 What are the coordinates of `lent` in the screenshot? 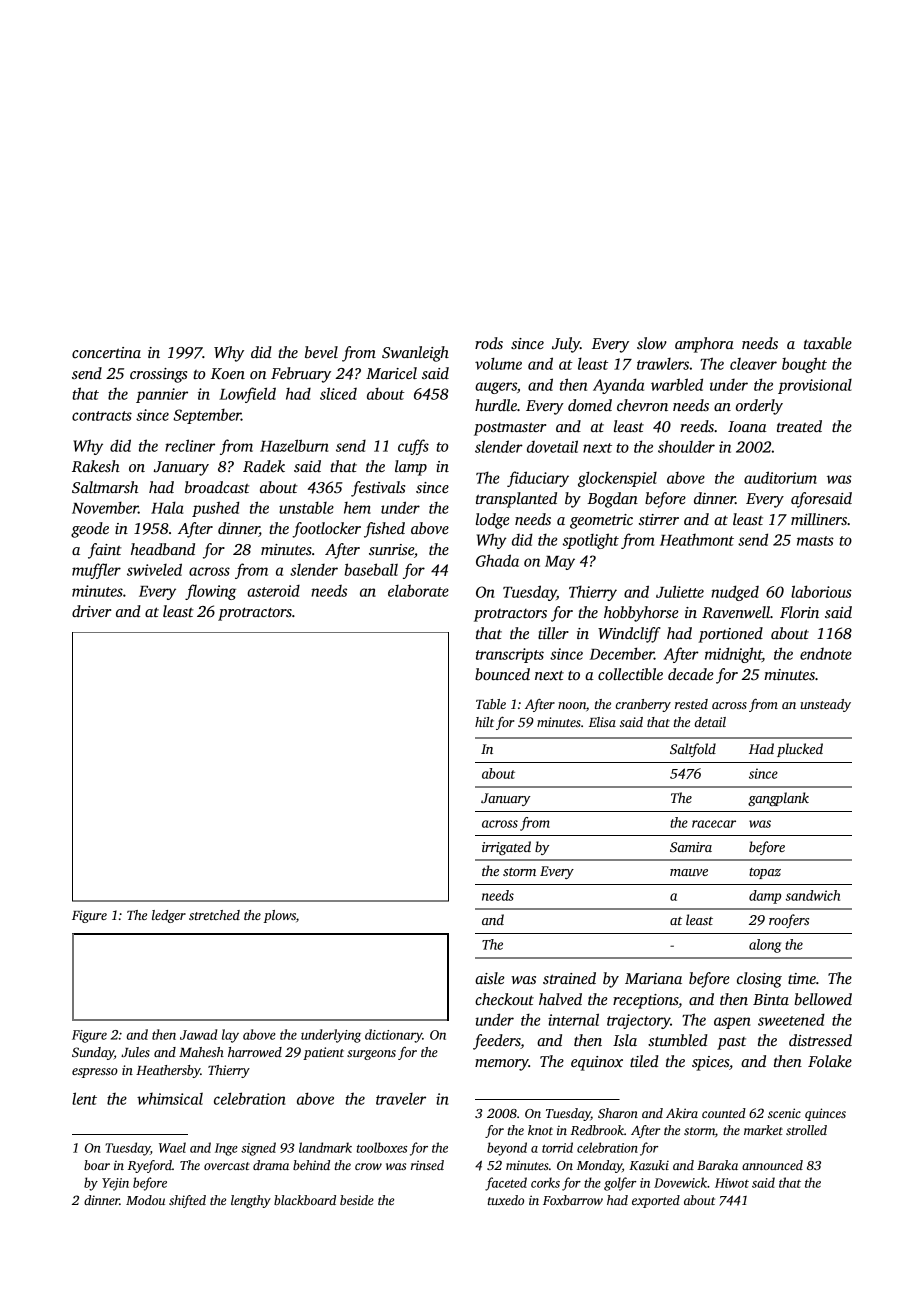 It's located at (84, 1098).
